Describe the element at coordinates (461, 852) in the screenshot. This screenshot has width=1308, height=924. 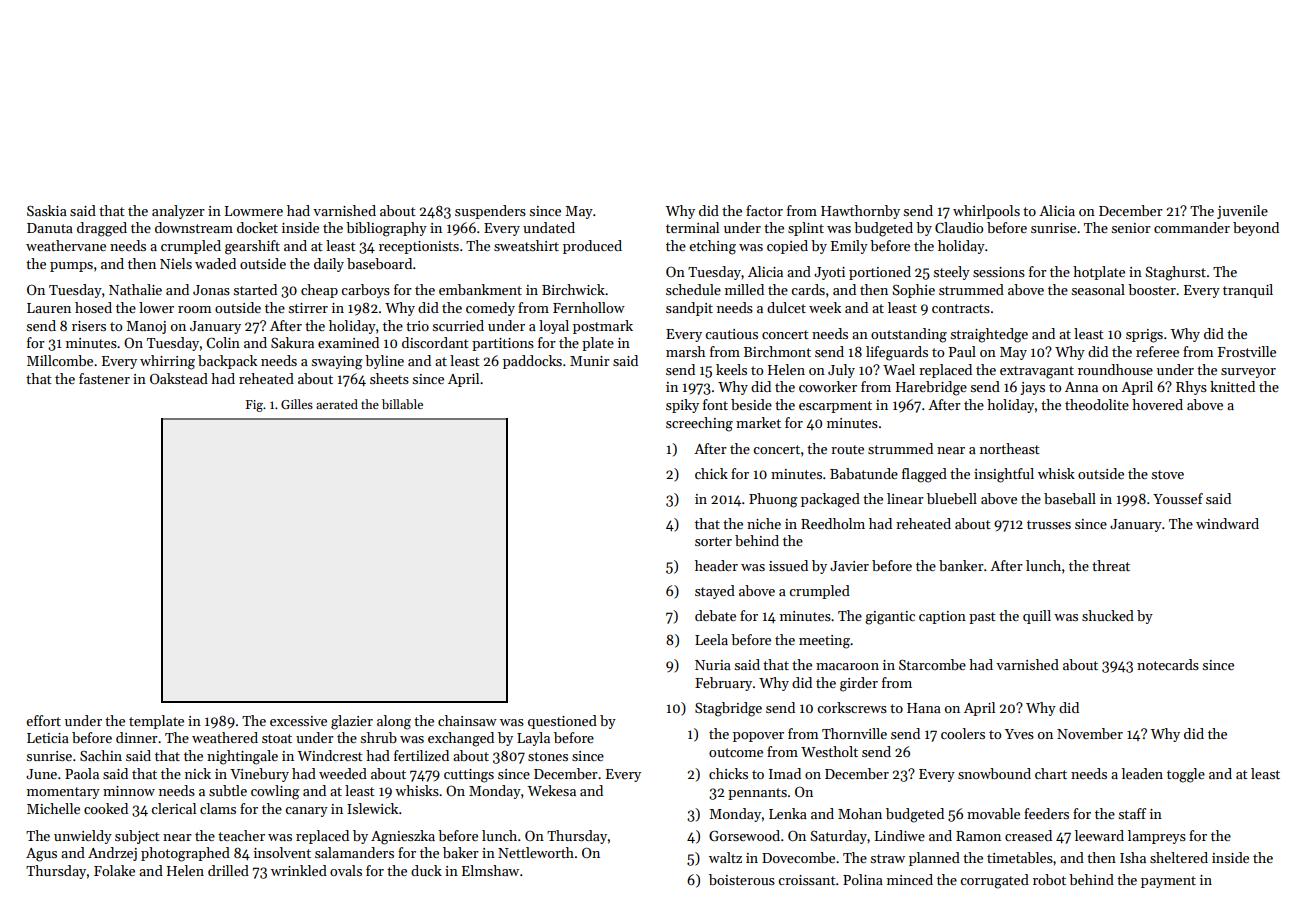
I see `baker` at that location.
